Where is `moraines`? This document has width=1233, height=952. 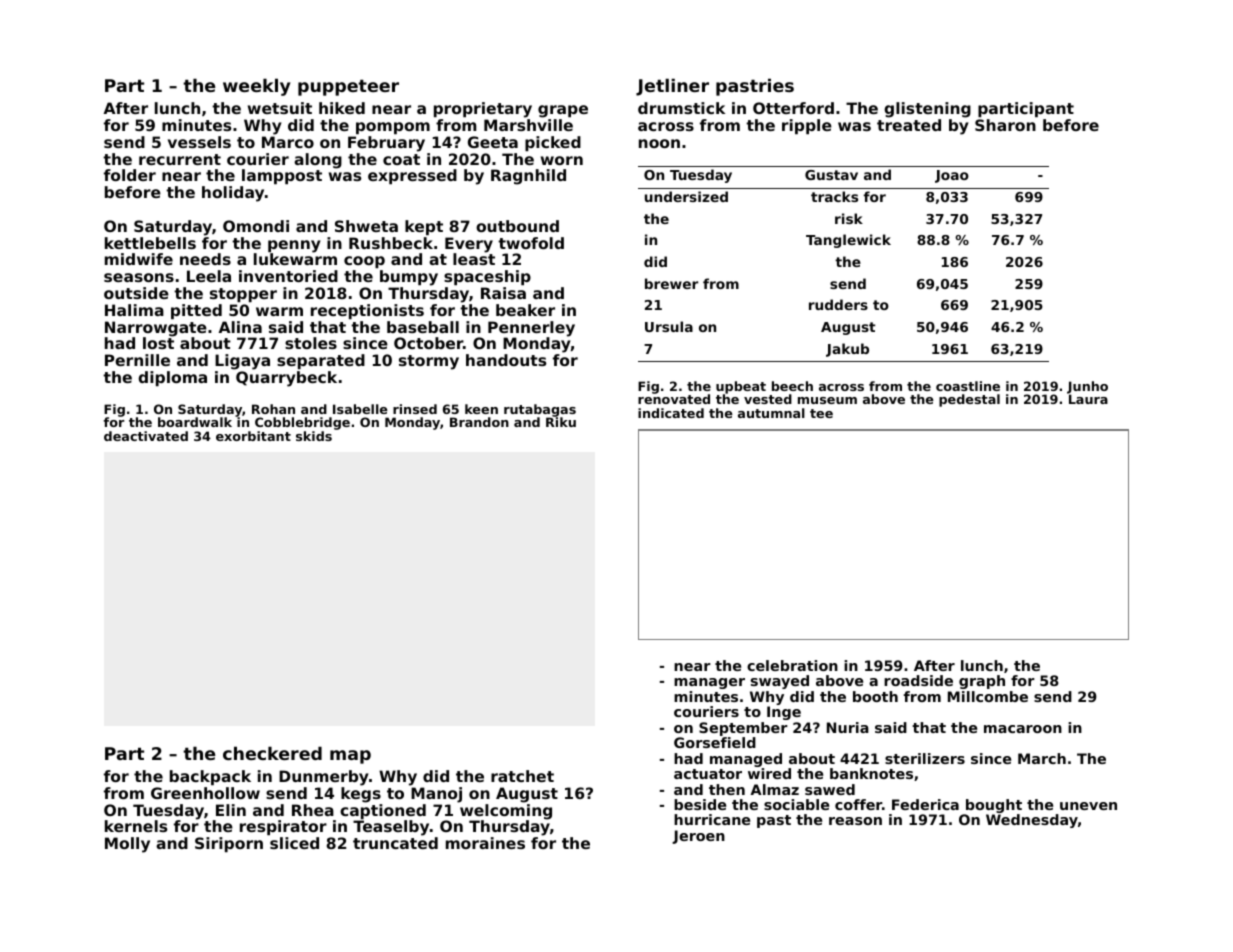 moraines is located at coordinates (485, 843).
